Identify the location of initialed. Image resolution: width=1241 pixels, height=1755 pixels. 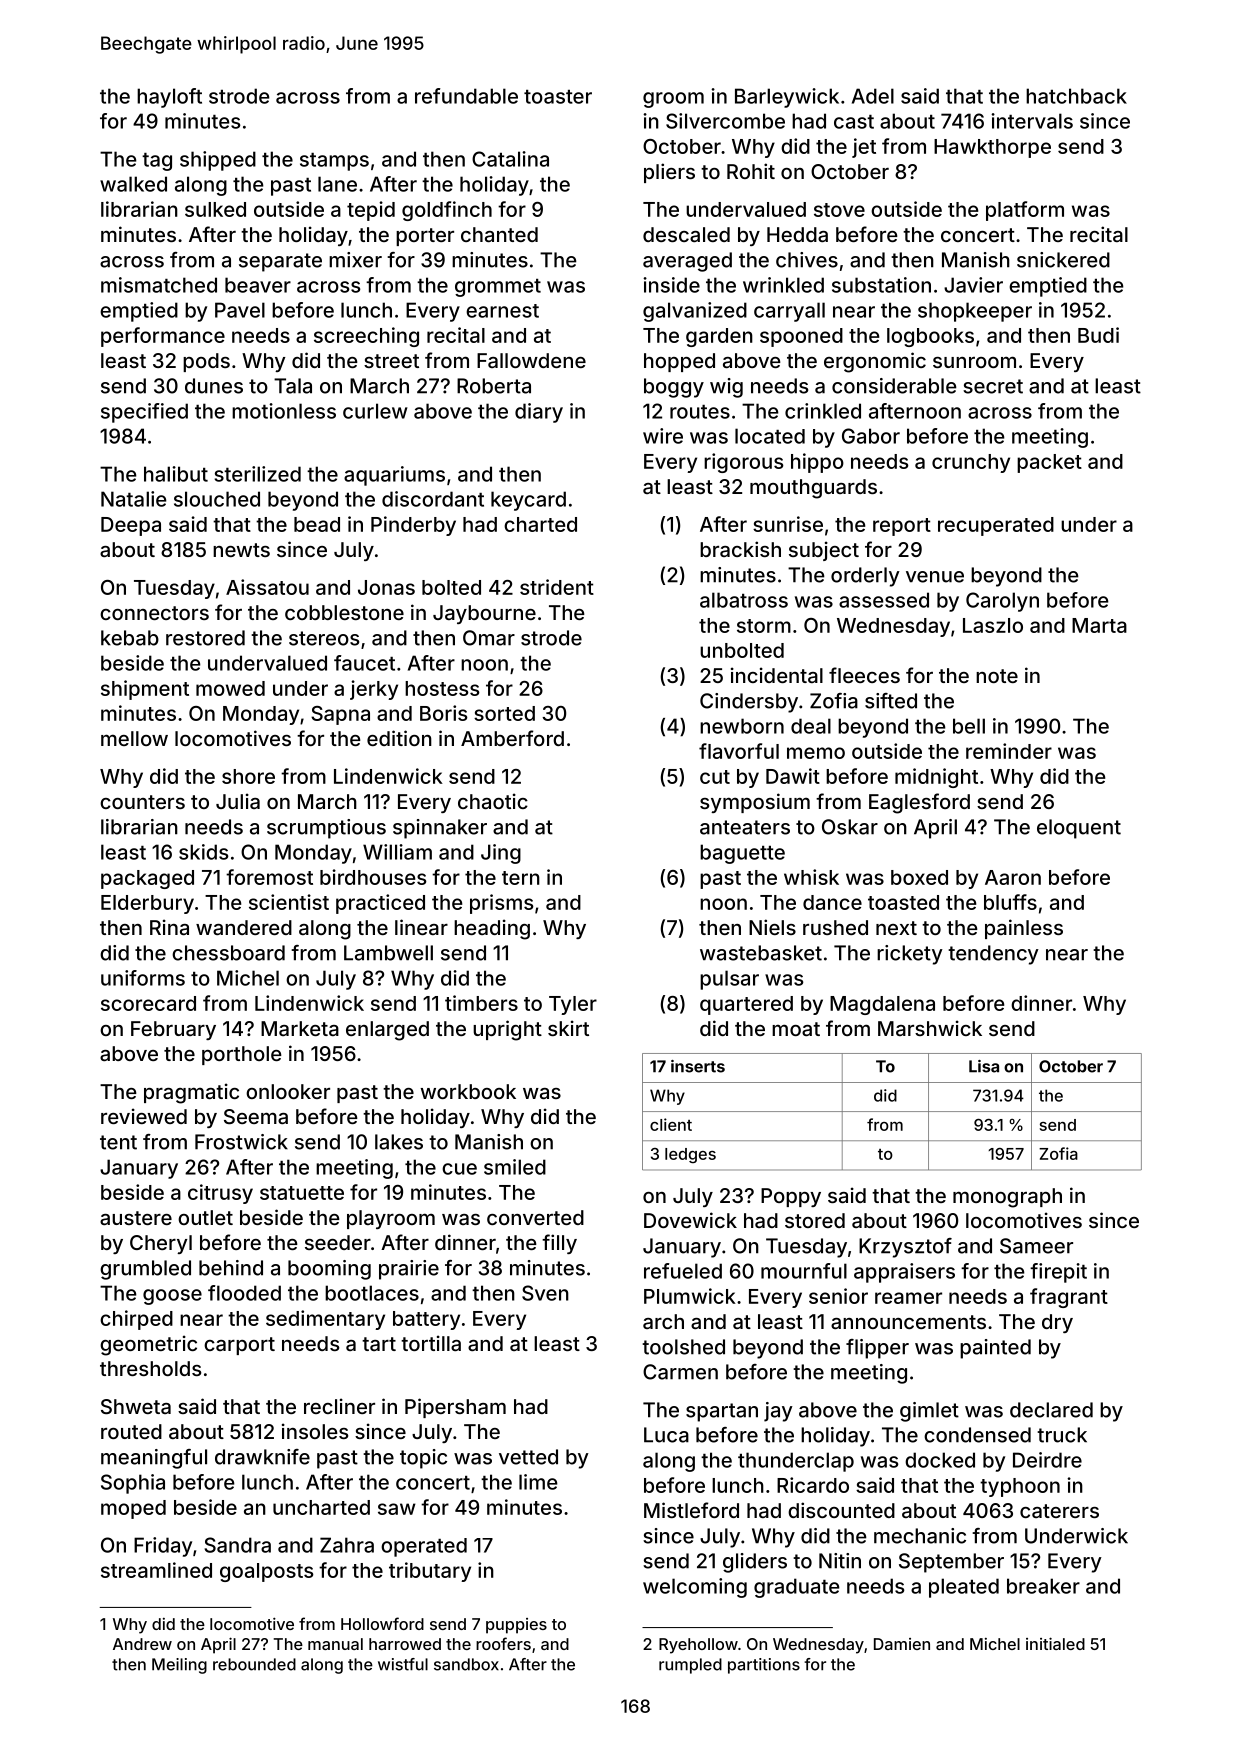
(1055, 1643).
